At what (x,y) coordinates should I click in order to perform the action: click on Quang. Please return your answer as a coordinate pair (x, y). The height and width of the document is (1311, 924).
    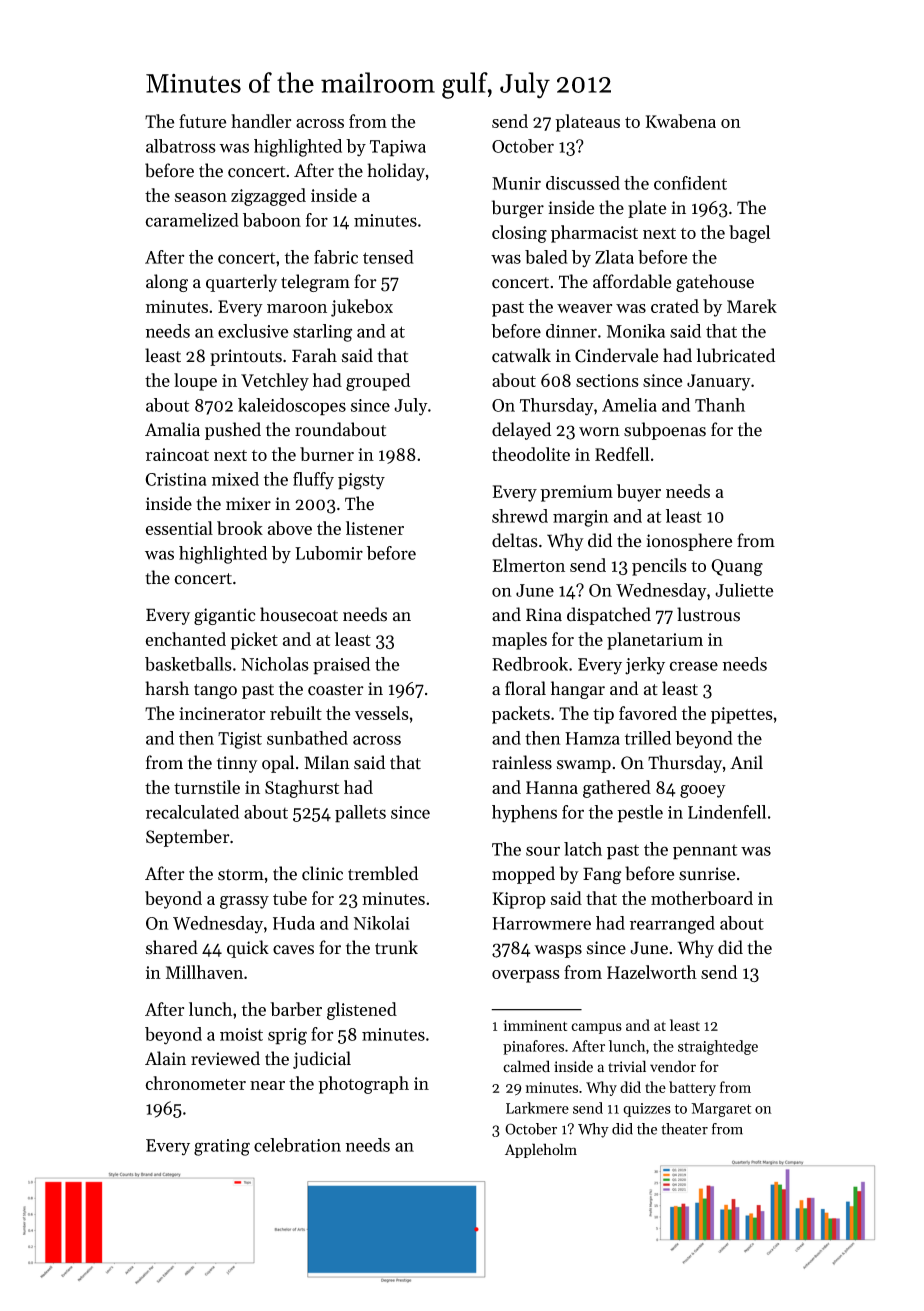
    Looking at the image, I should click on (737, 567).
